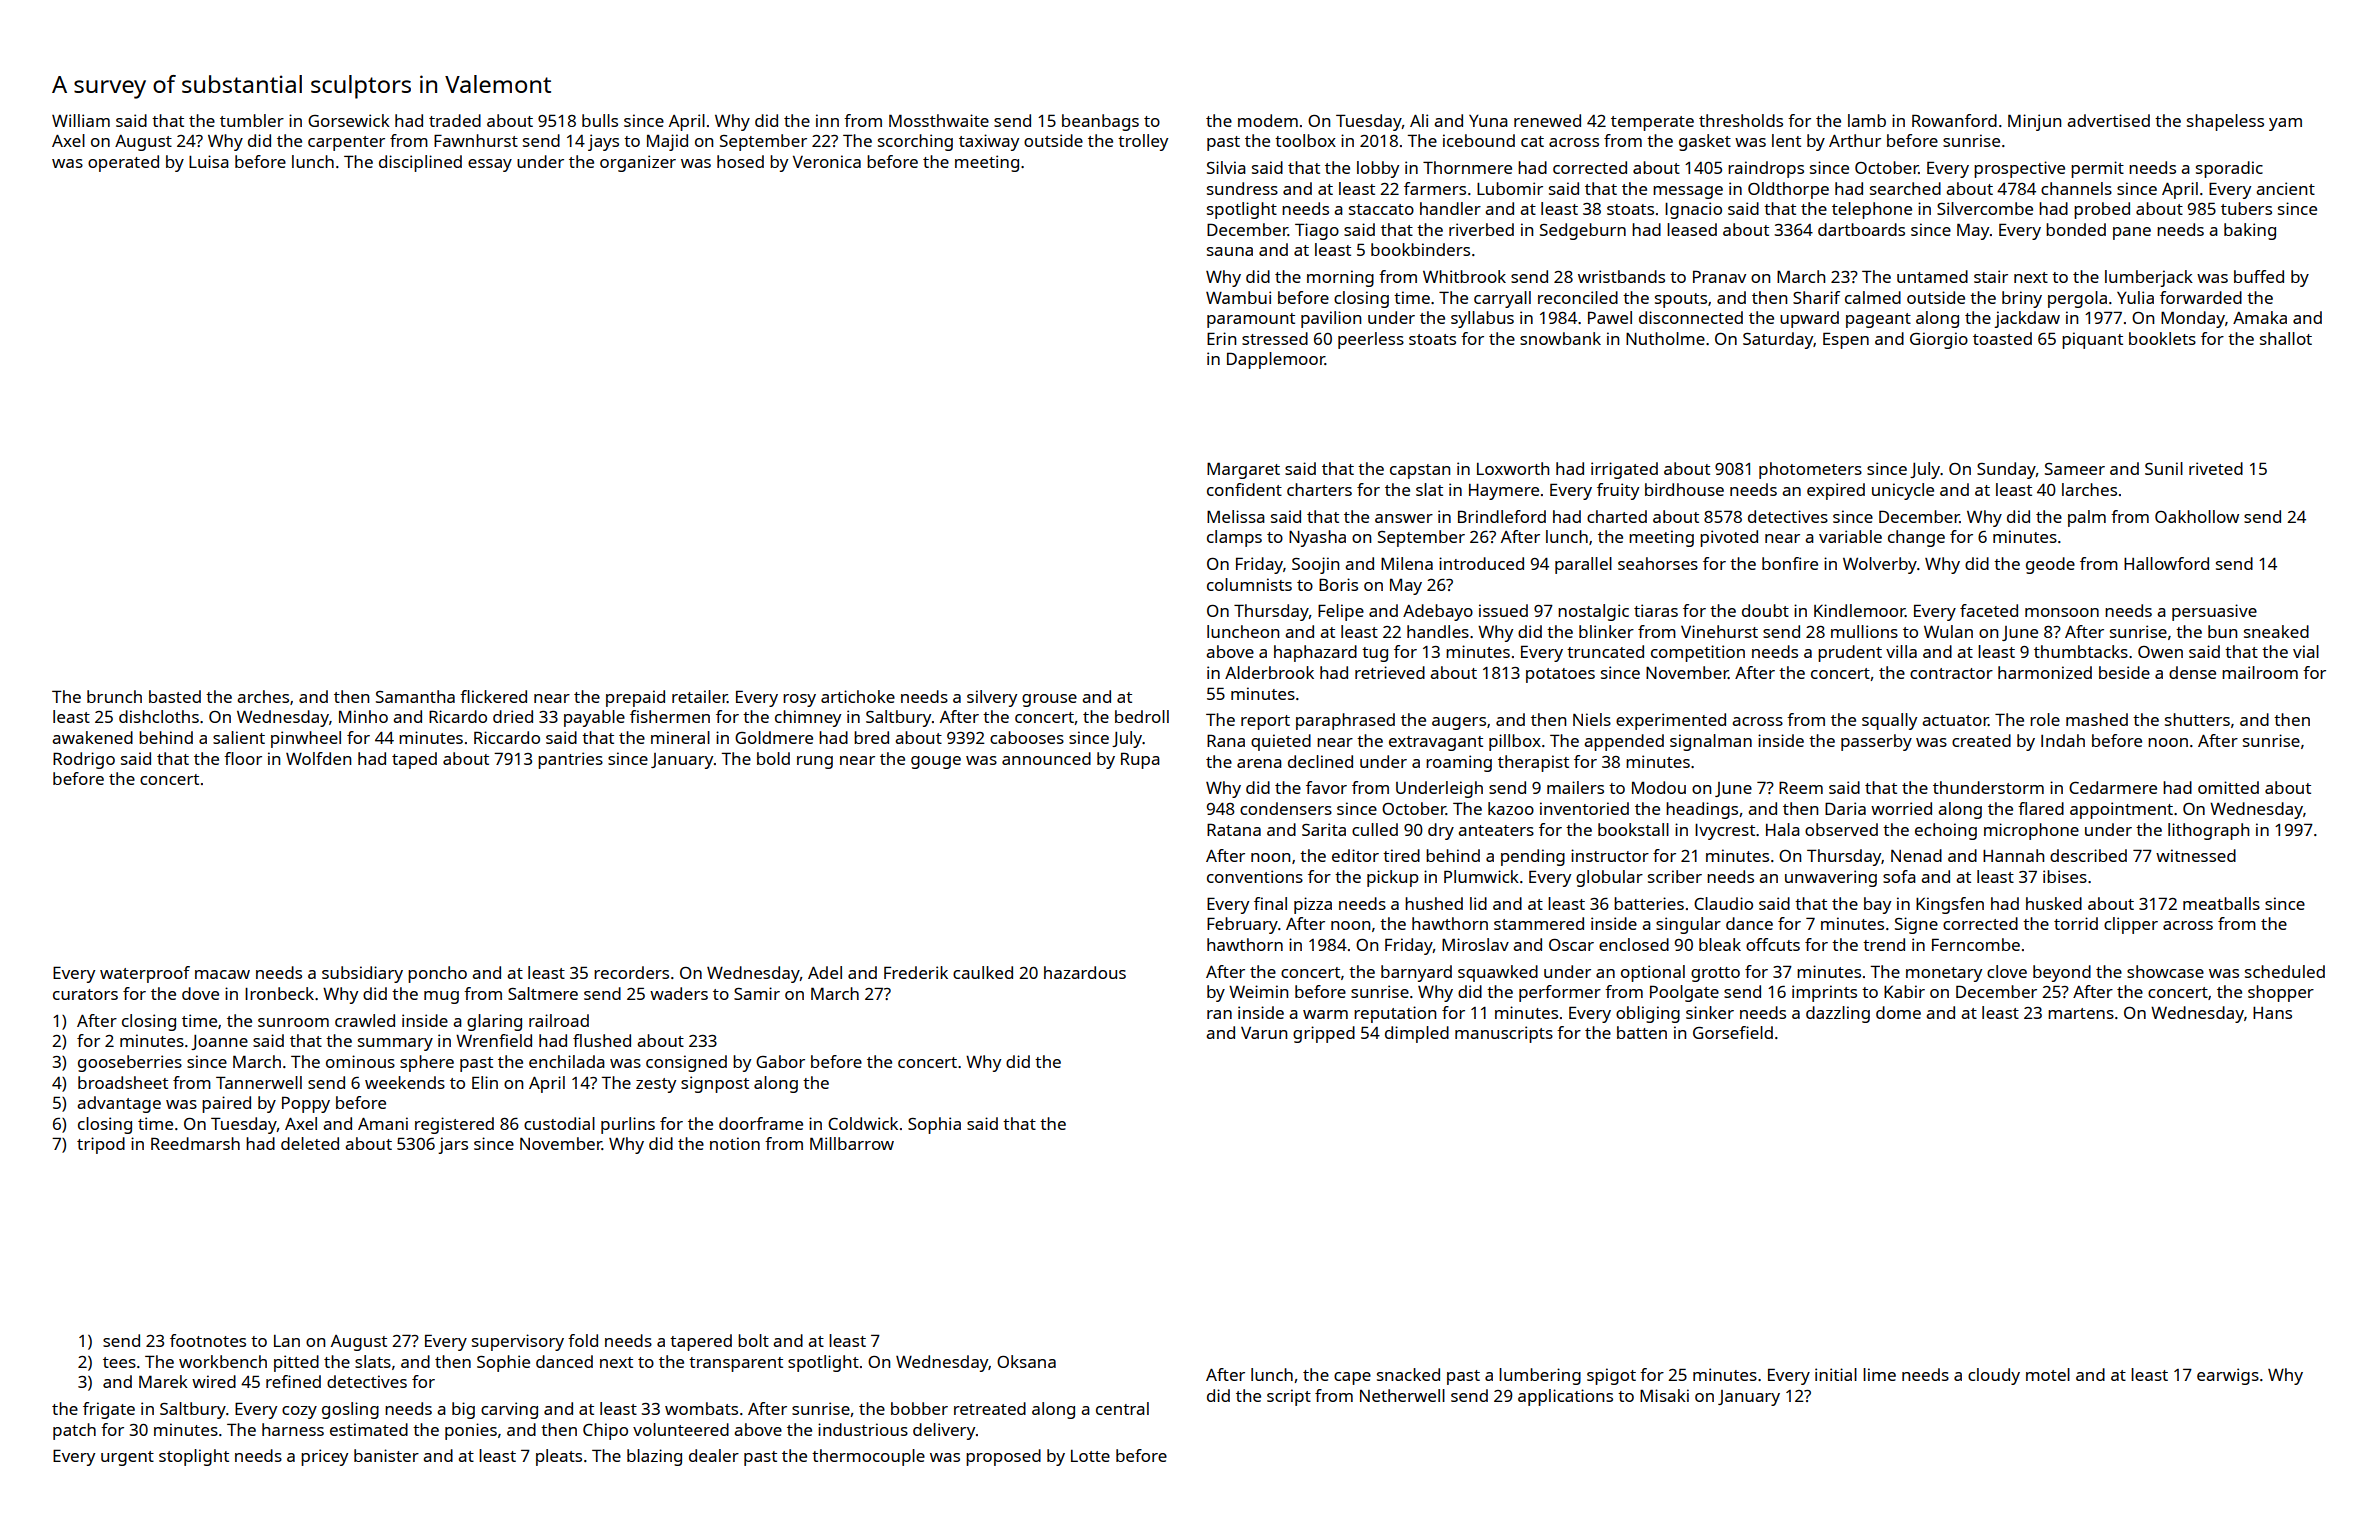 Image resolution: width=2380 pixels, height=1540 pixels. What do you see at coordinates (145, 974) in the document?
I see `waterproof` at bounding box center [145, 974].
